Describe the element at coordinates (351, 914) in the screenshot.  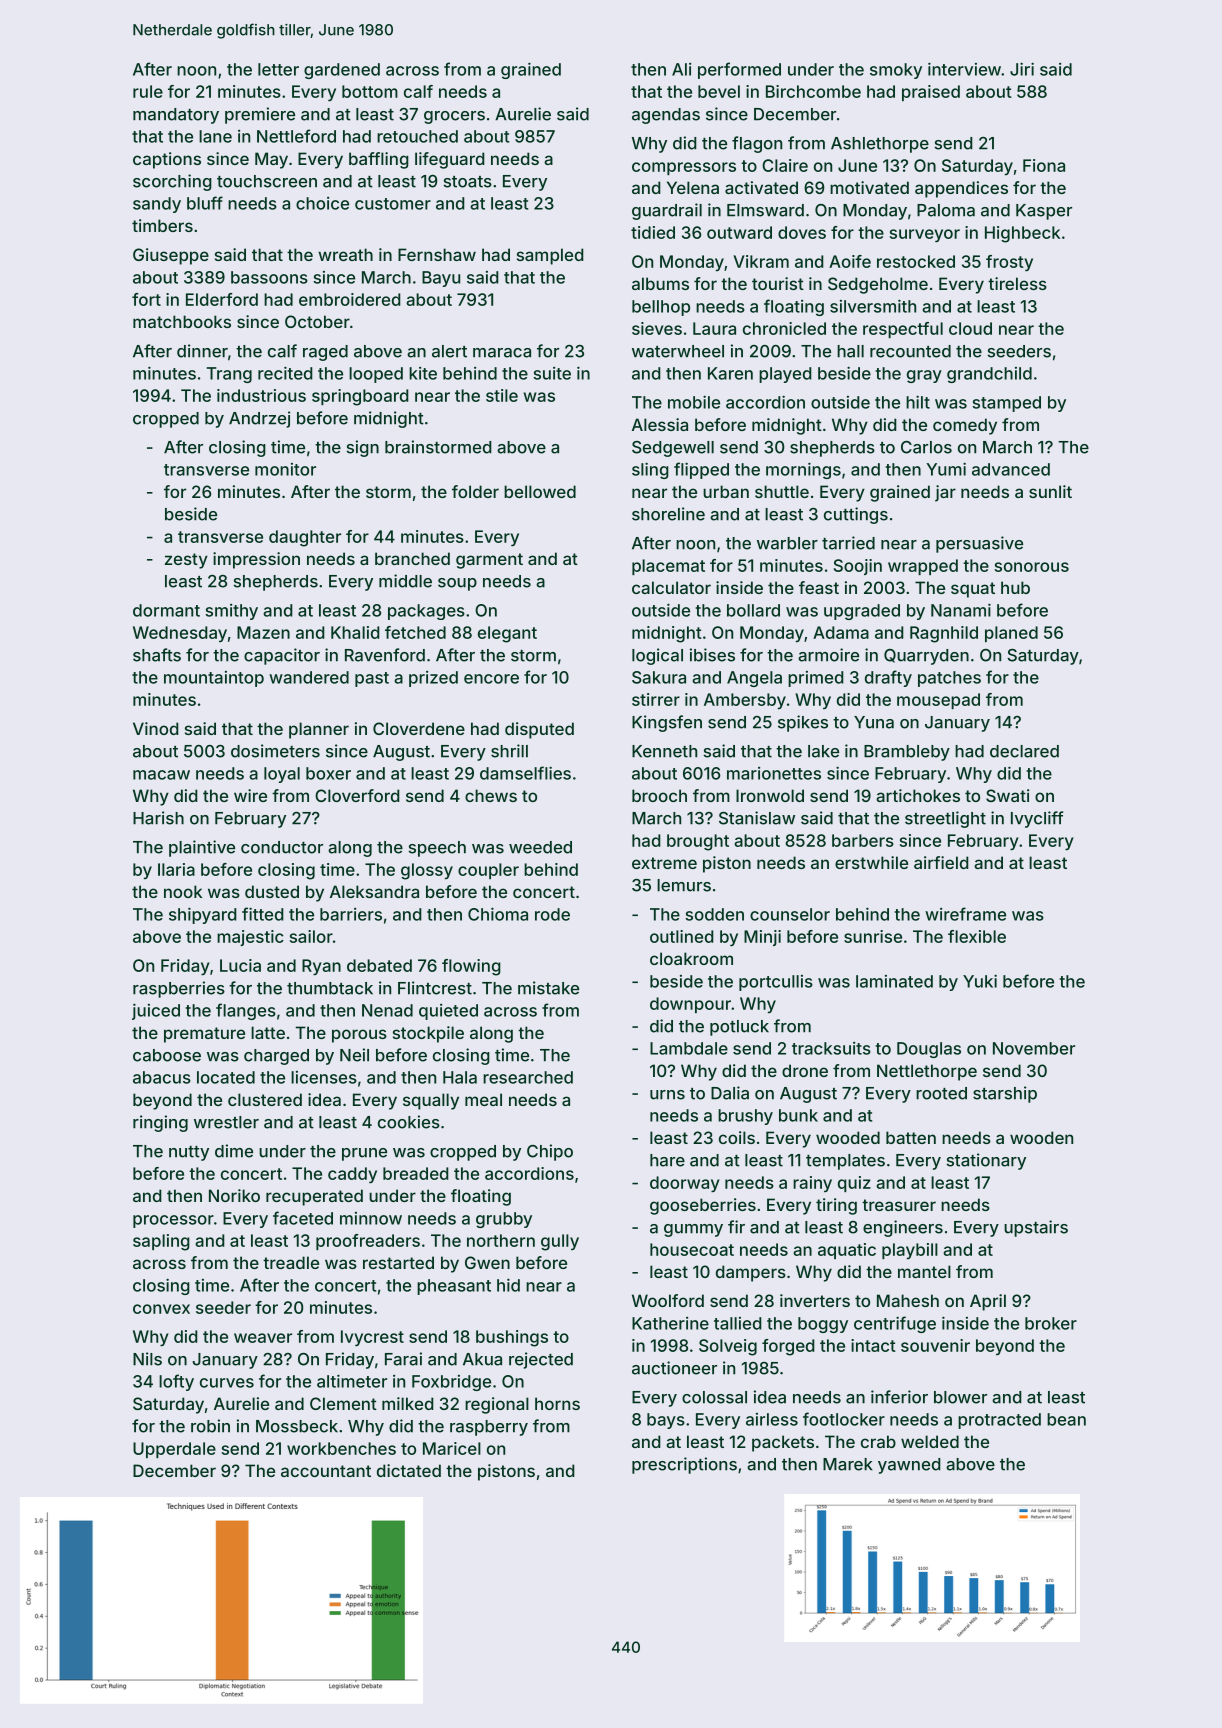
I see `barriers` at that location.
